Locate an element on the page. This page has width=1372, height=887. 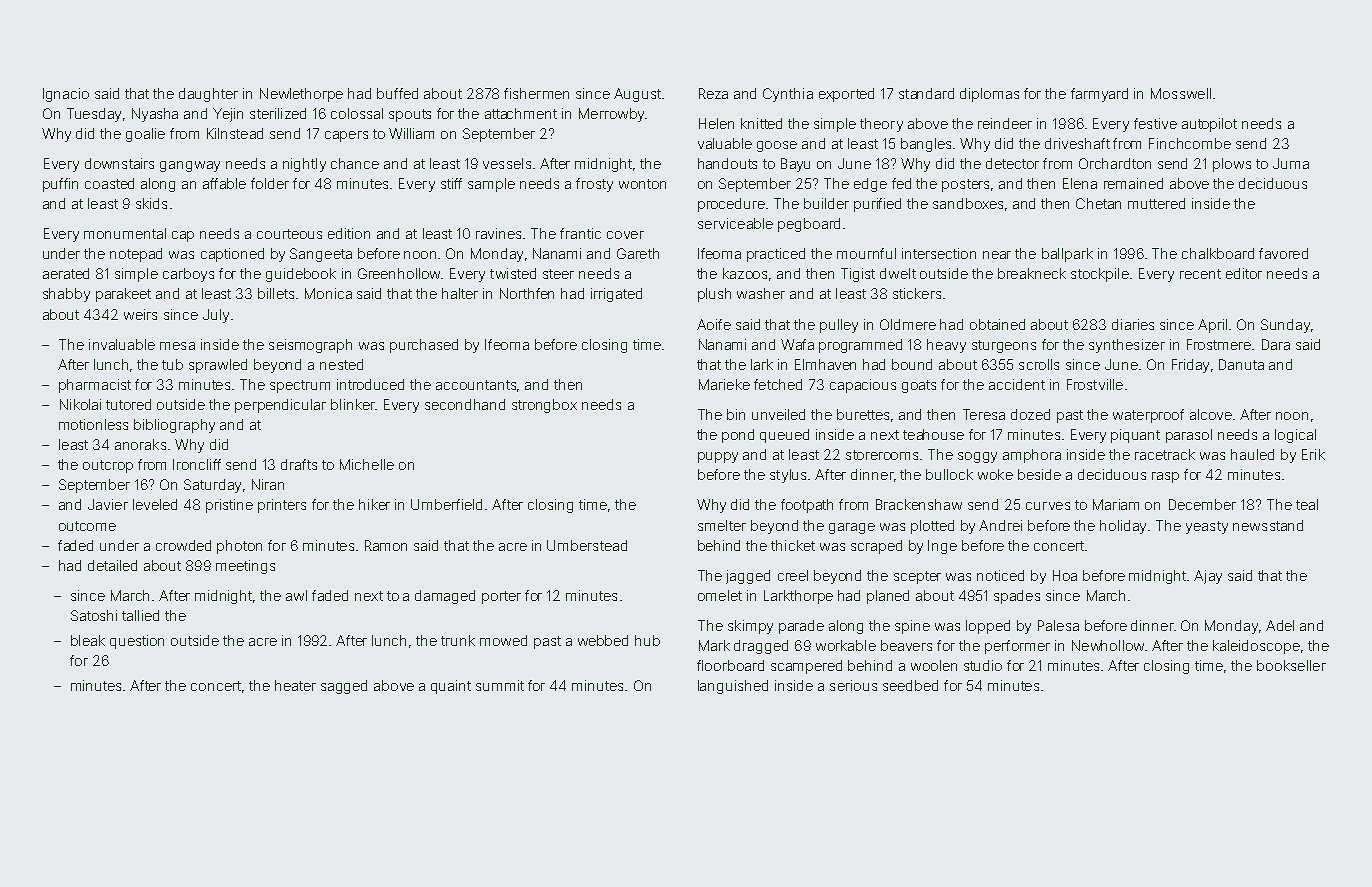
irrigated is located at coordinates (616, 295).
